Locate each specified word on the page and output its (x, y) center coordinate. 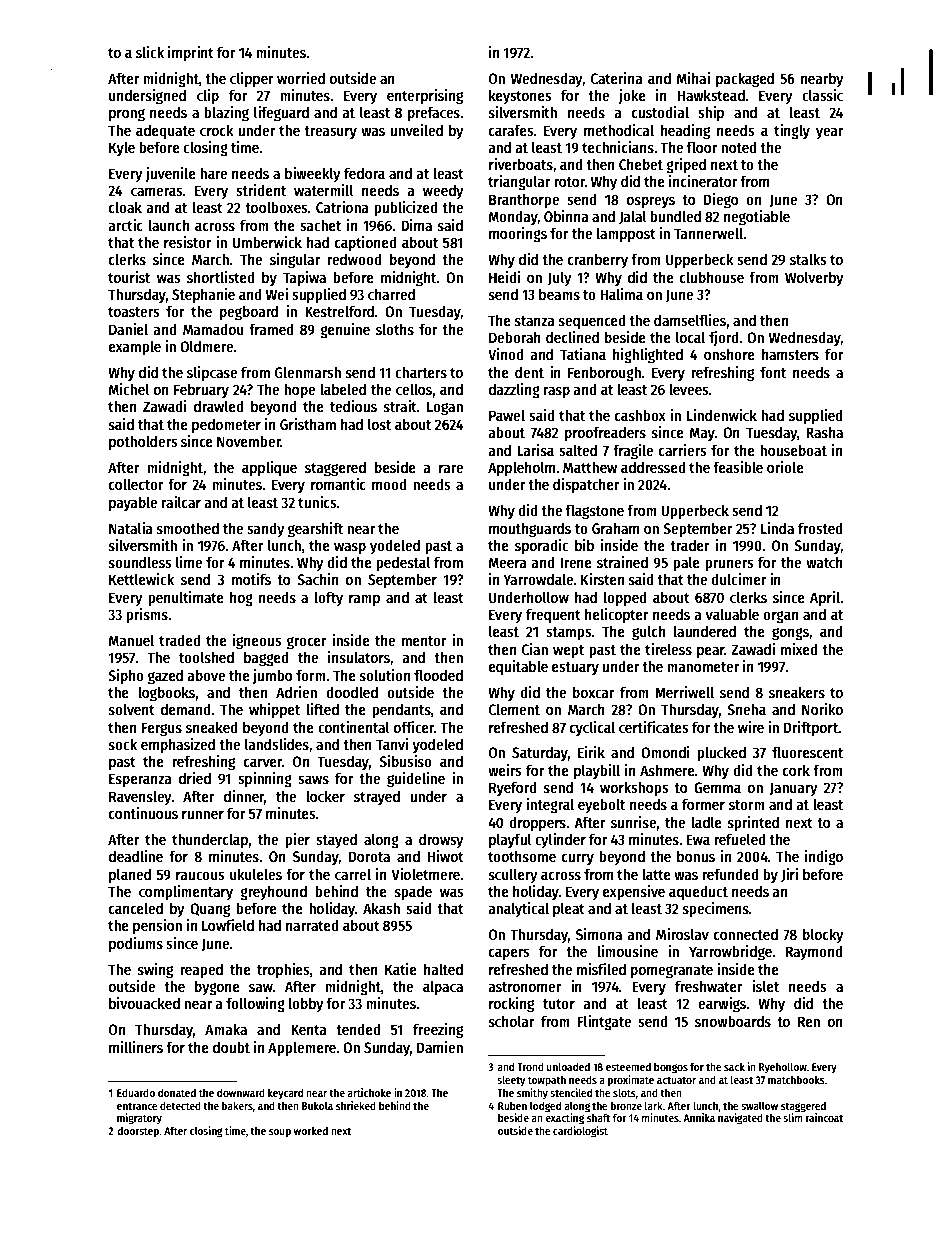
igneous (257, 642)
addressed (653, 467)
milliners (136, 1047)
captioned (366, 244)
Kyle (122, 148)
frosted (820, 528)
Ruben (512, 1105)
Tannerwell (708, 233)
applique (269, 468)
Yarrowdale (538, 579)
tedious (353, 406)
